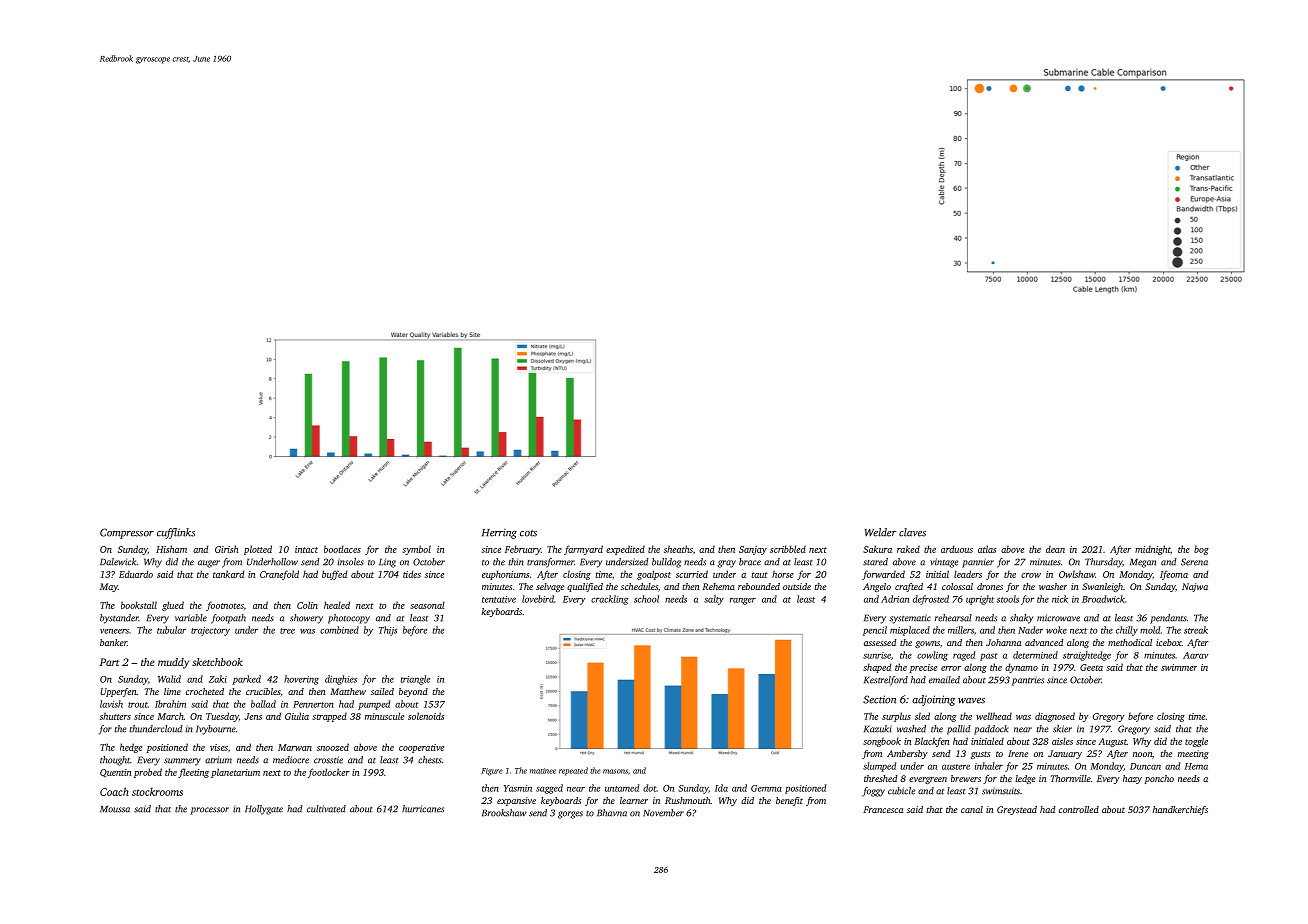 Image resolution: width=1308 pixels, height=924 pixels. What do you see at coordinates (877, 587) in the screenshot?
I see `Angelo` at bounding box center [877, 587].
